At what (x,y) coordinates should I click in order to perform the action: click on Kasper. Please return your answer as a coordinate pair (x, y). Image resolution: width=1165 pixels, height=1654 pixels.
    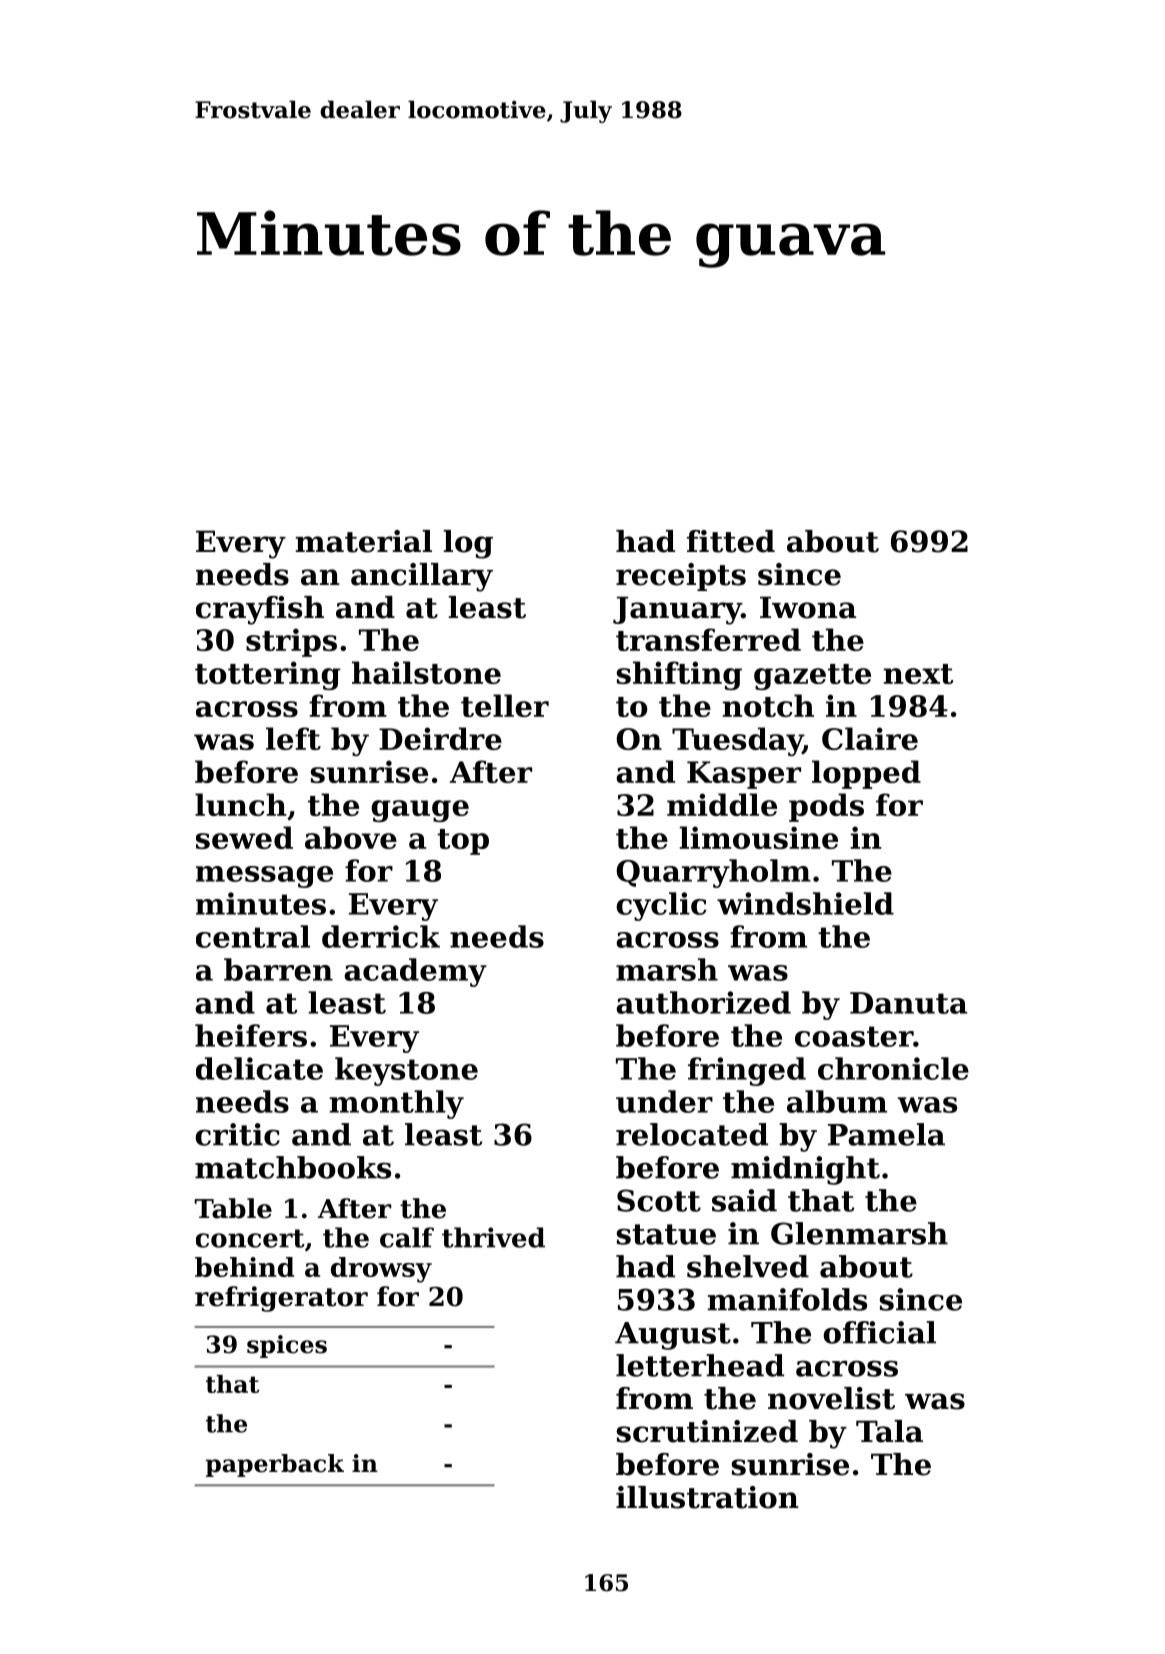
    Looking at the image, I should click on (744, 775).
